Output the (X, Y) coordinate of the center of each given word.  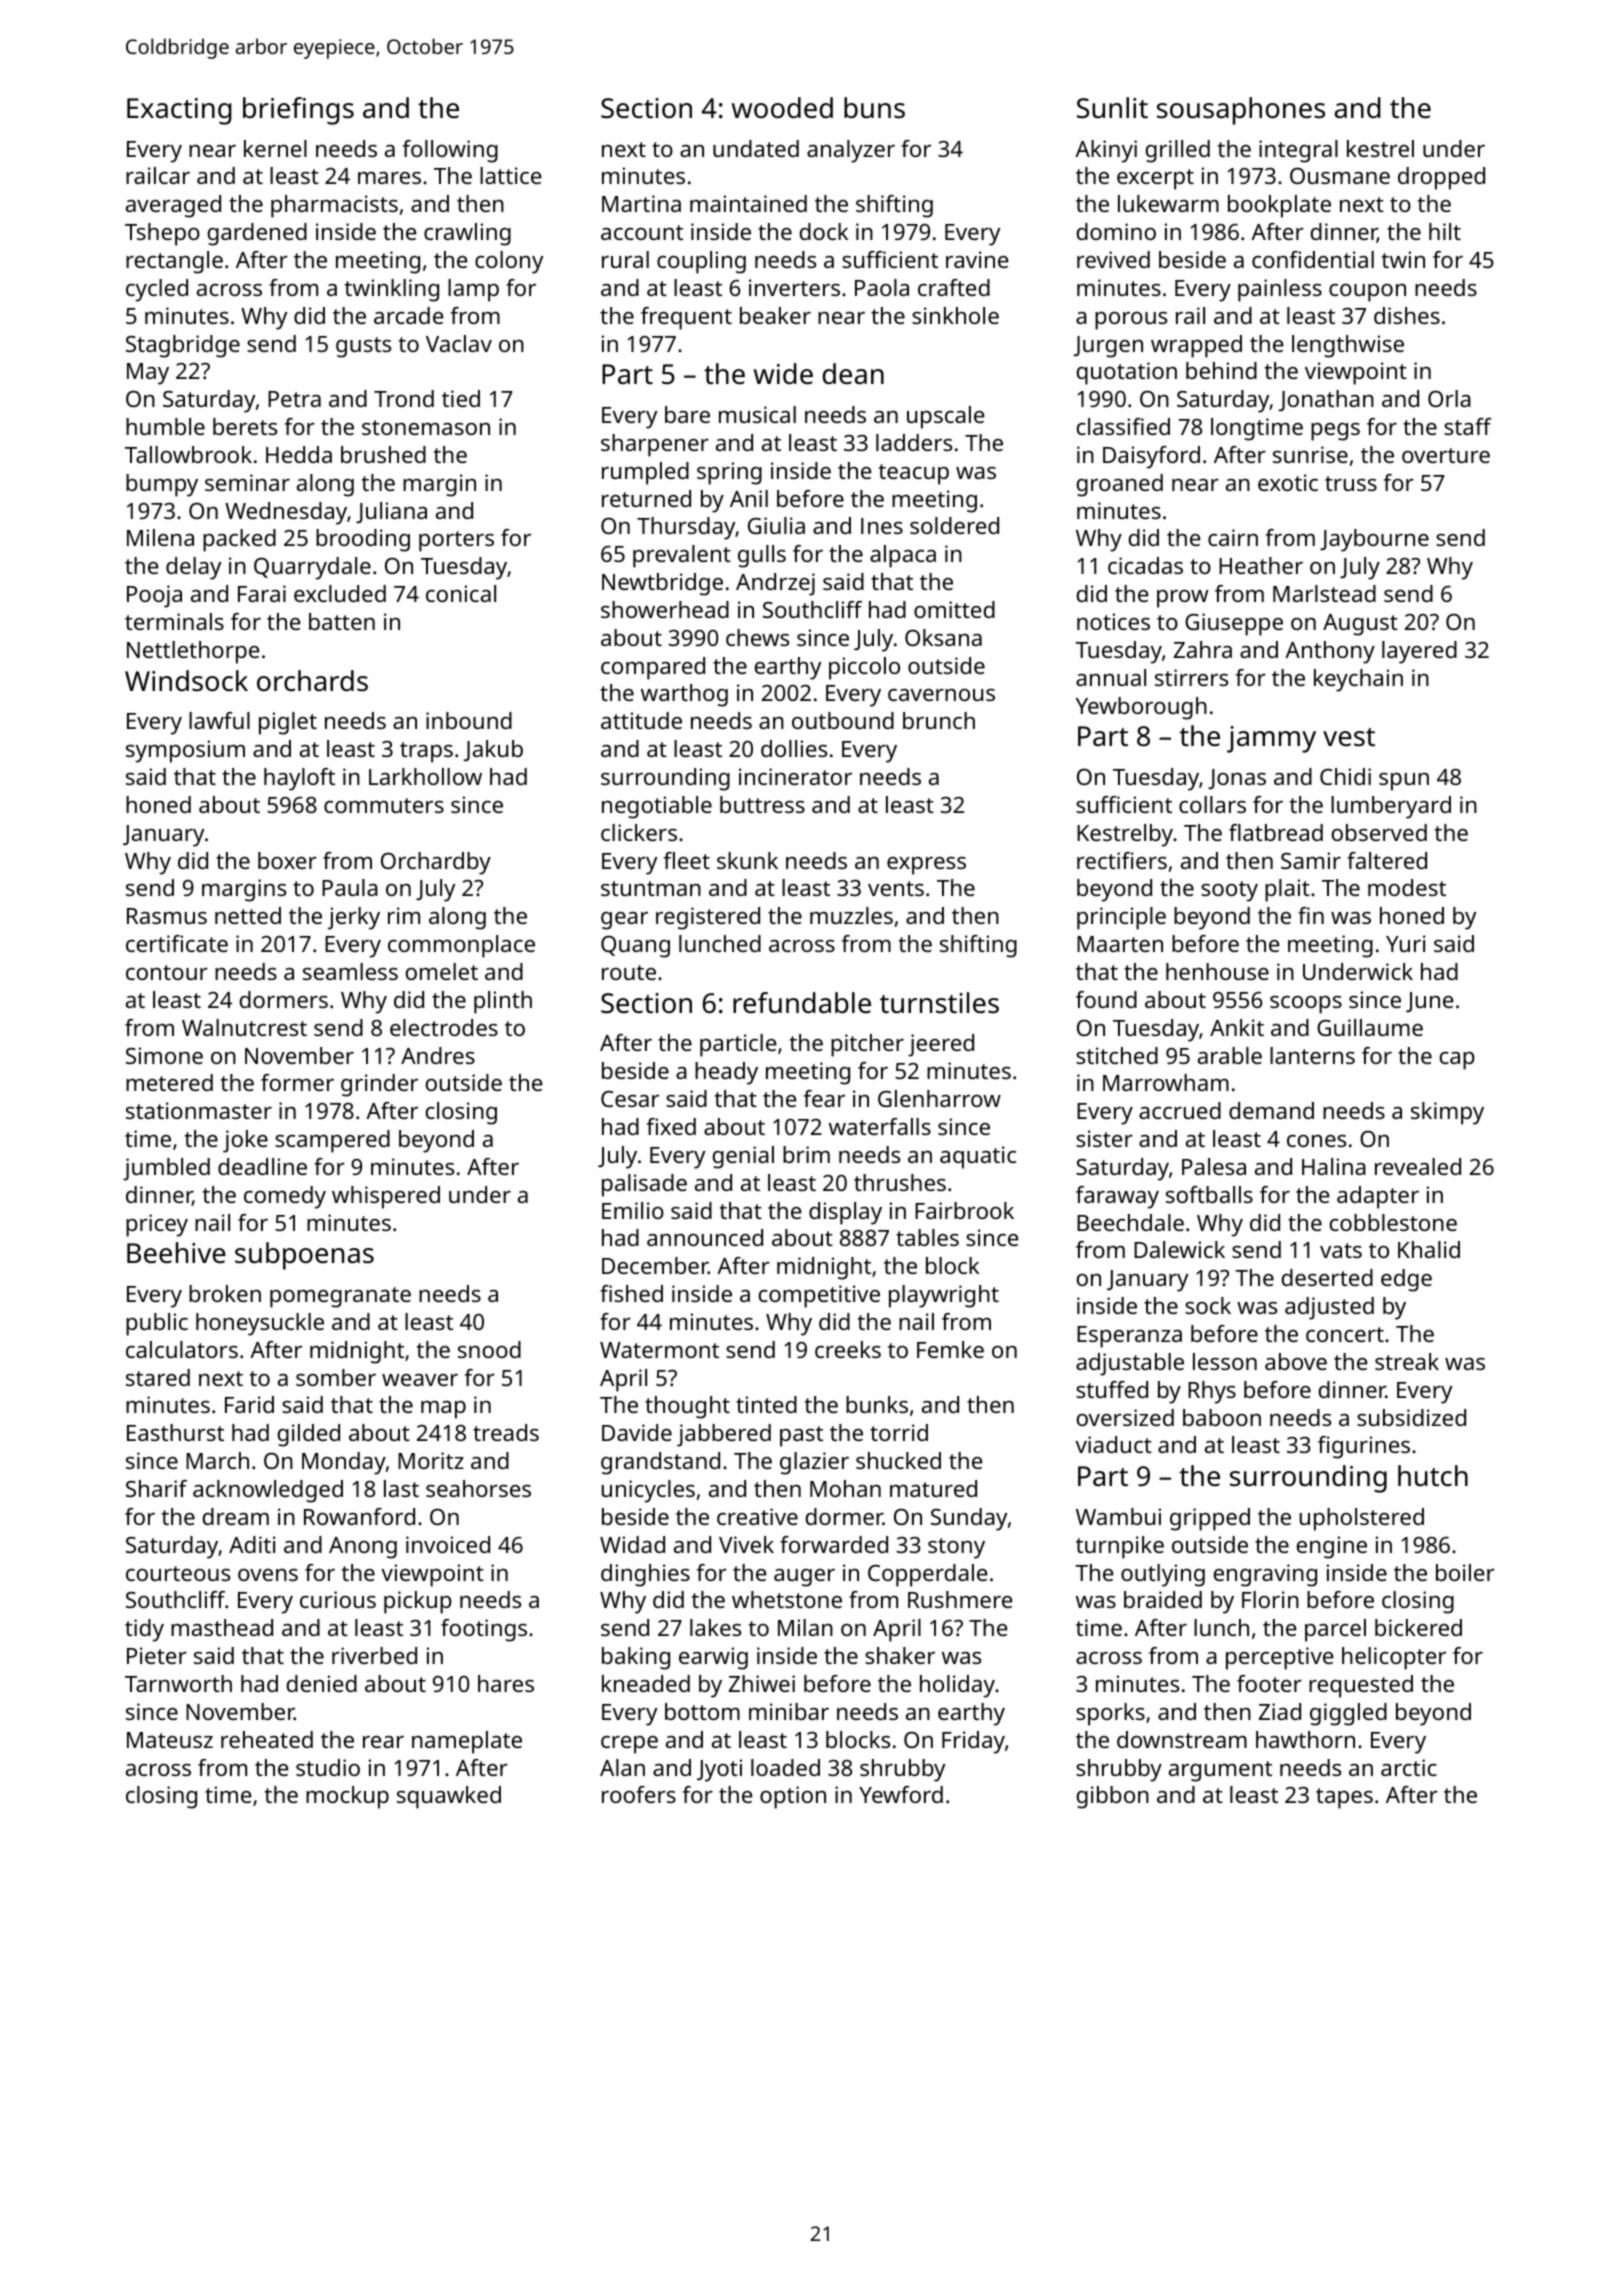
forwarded (834, 1544)
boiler (1465, 1572)
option (793, 1797)
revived (1113, 259)
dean (853, 373)
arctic (1409, 1767)
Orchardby (436, 863)
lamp (473, 290)
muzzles (851, 915)
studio (328, 1767)
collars (1212, 804)
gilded (309, 1435)
